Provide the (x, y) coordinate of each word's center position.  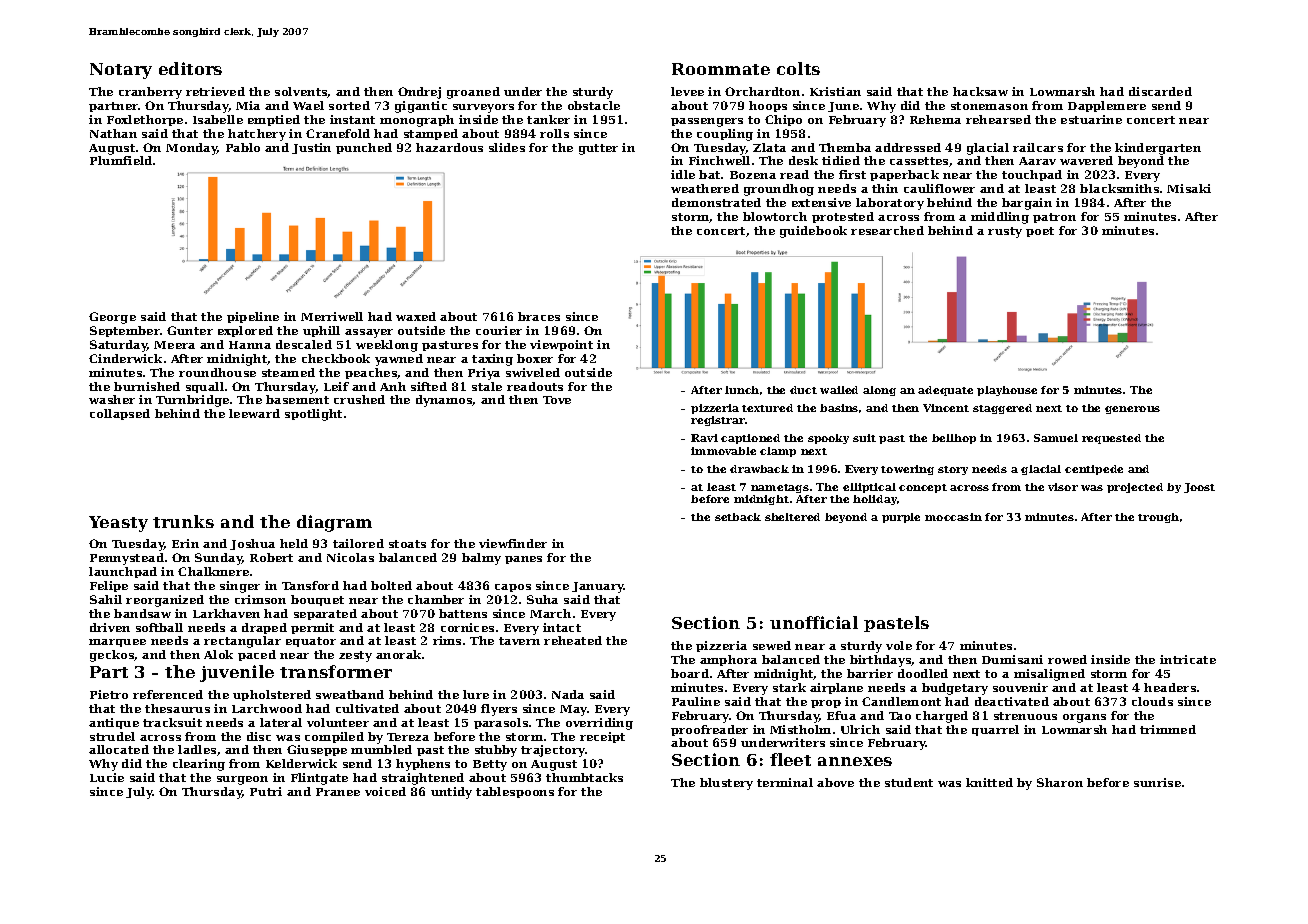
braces (539, 316)
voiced (385, 791)
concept (923, 488)
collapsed (120, 414)
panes (523, 560)
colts (798, 68)
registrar (718, 421)
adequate (945, 391)
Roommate (721, 69)
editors (190, 68)
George (112, 318)
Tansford (310, 585)
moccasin (953, 517)
